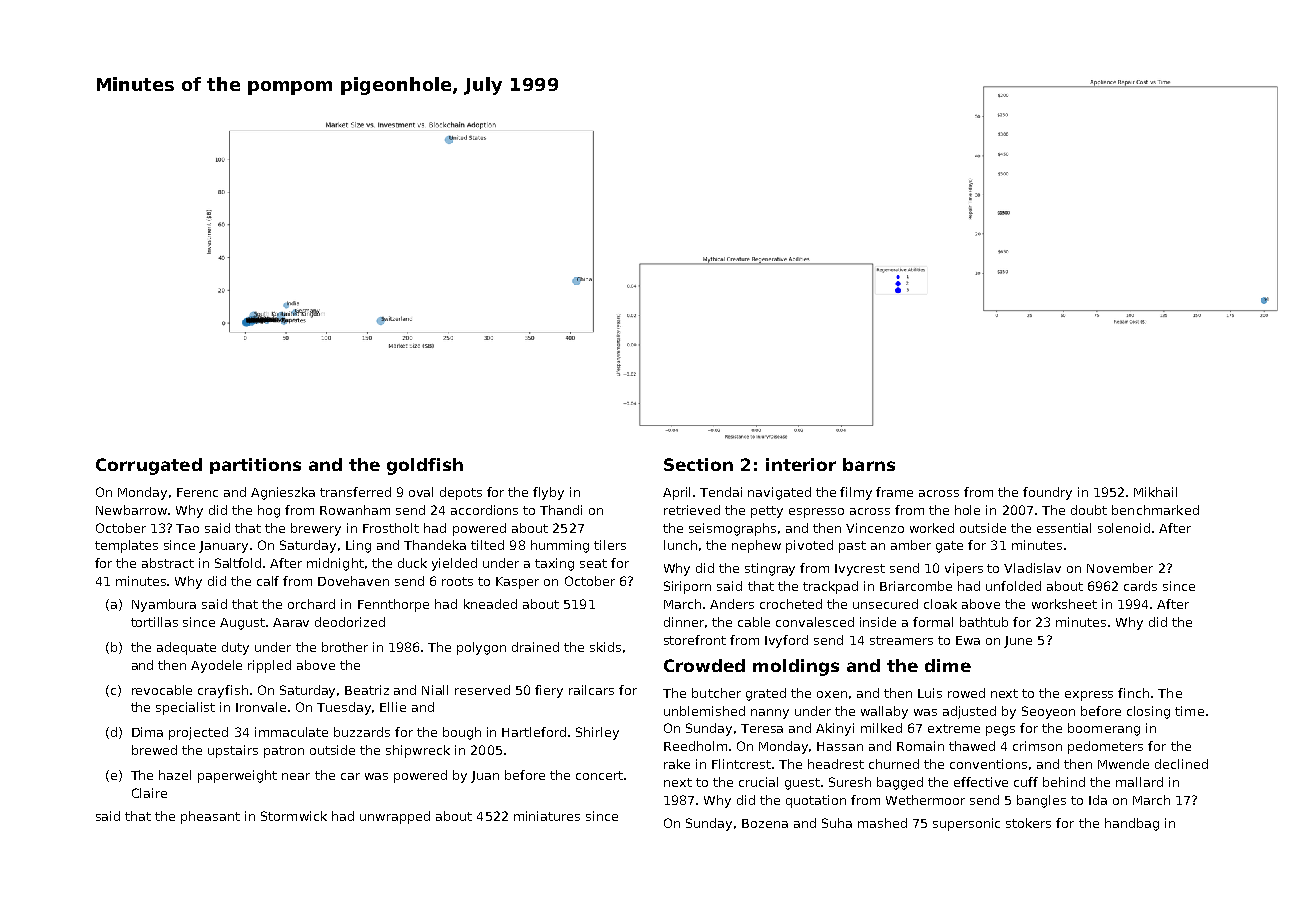 This screenshot has height=924, width=1308. I want to click on skids, so click(605, 647).
